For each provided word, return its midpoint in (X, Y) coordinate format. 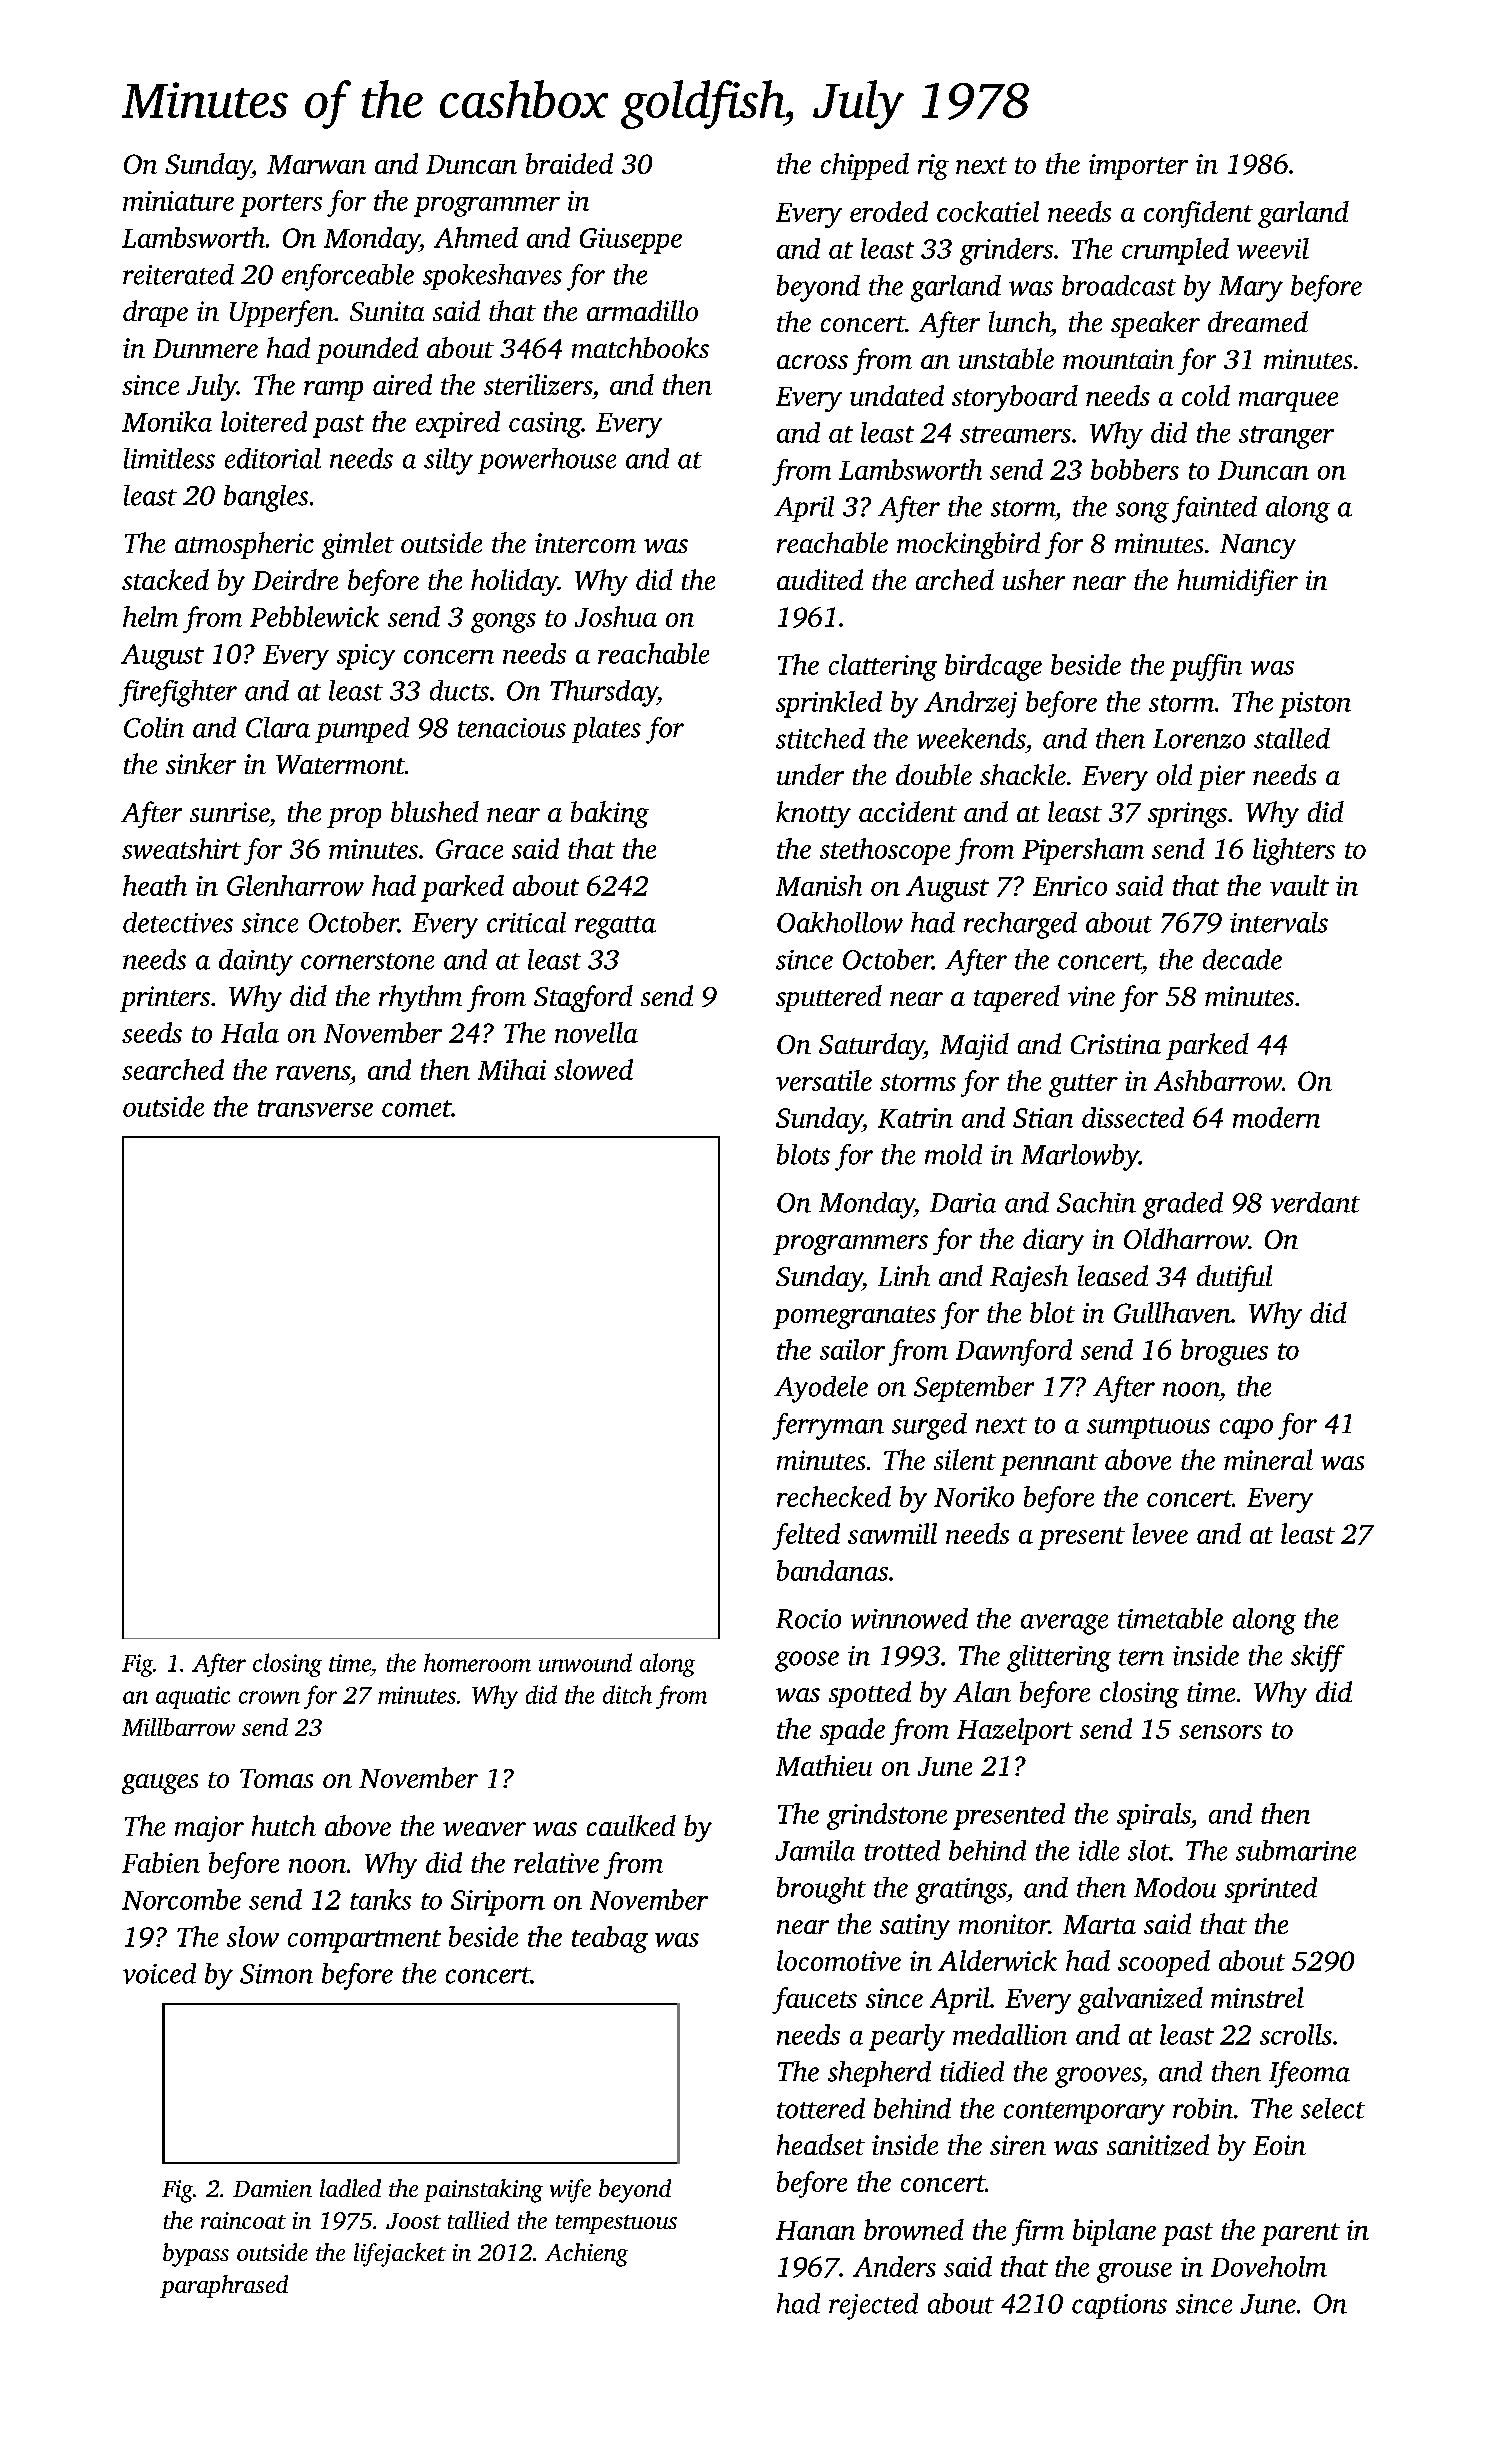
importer (1138, 167)
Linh (904, 1275)
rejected (873, 2306)
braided (569, 163)
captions (1119, 2306)
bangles (266, 498)
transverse (315, 1108)
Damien (272, 2188)
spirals (1154, 1816)
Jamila (815, 1850)
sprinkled (829, 704)
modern (1276, 1117)
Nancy (1258, 546)
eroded (889, 211)
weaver (484, 1829)
